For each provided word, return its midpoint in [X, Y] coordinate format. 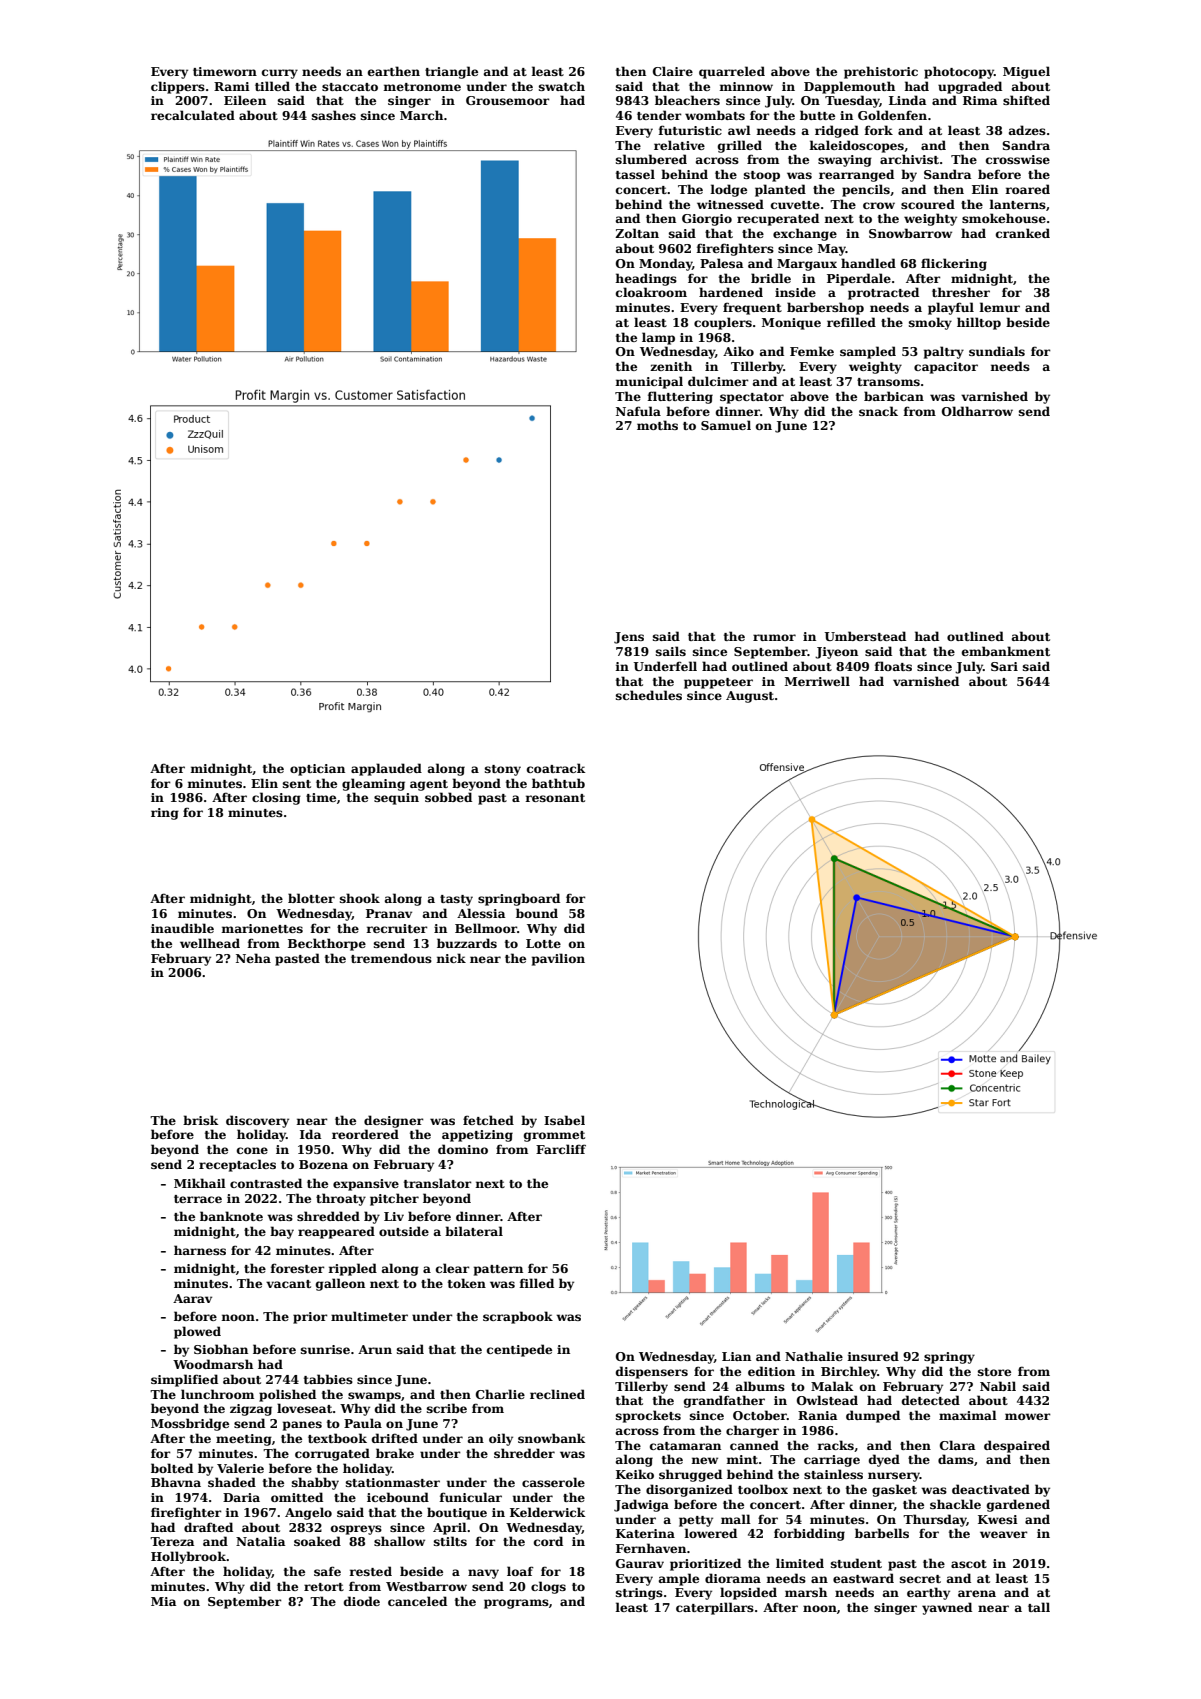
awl [739, 130]
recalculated [193, 115]
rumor [774, 637]
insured [873, 1356]
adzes [1027, 130]
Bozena [323, 1164]
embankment [1006, 651]
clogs [548, 1587]
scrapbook [518, 1317]
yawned [947, 1608]
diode [362, 1601]
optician [317, 770]
